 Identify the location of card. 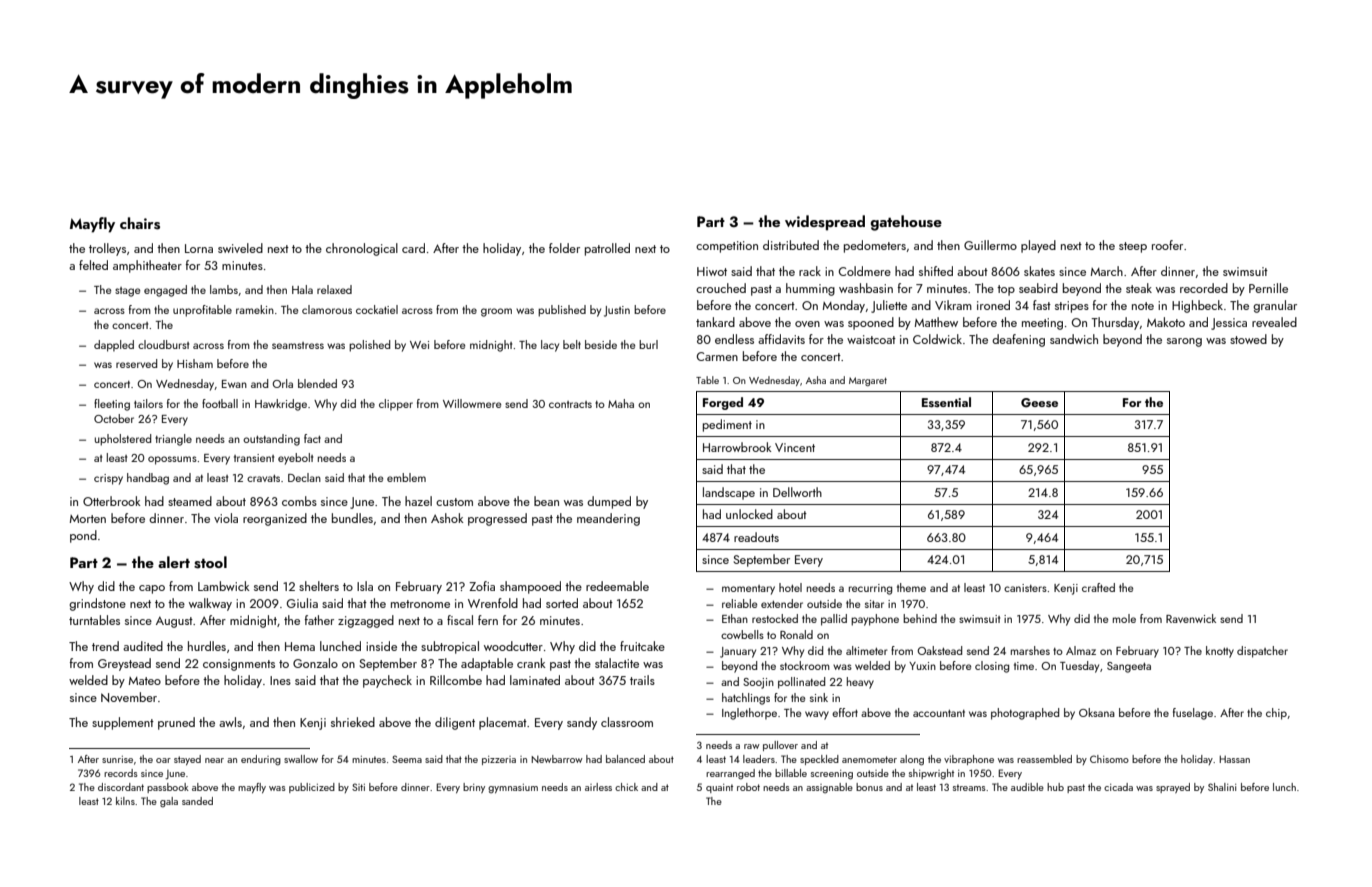
(413, 248).
